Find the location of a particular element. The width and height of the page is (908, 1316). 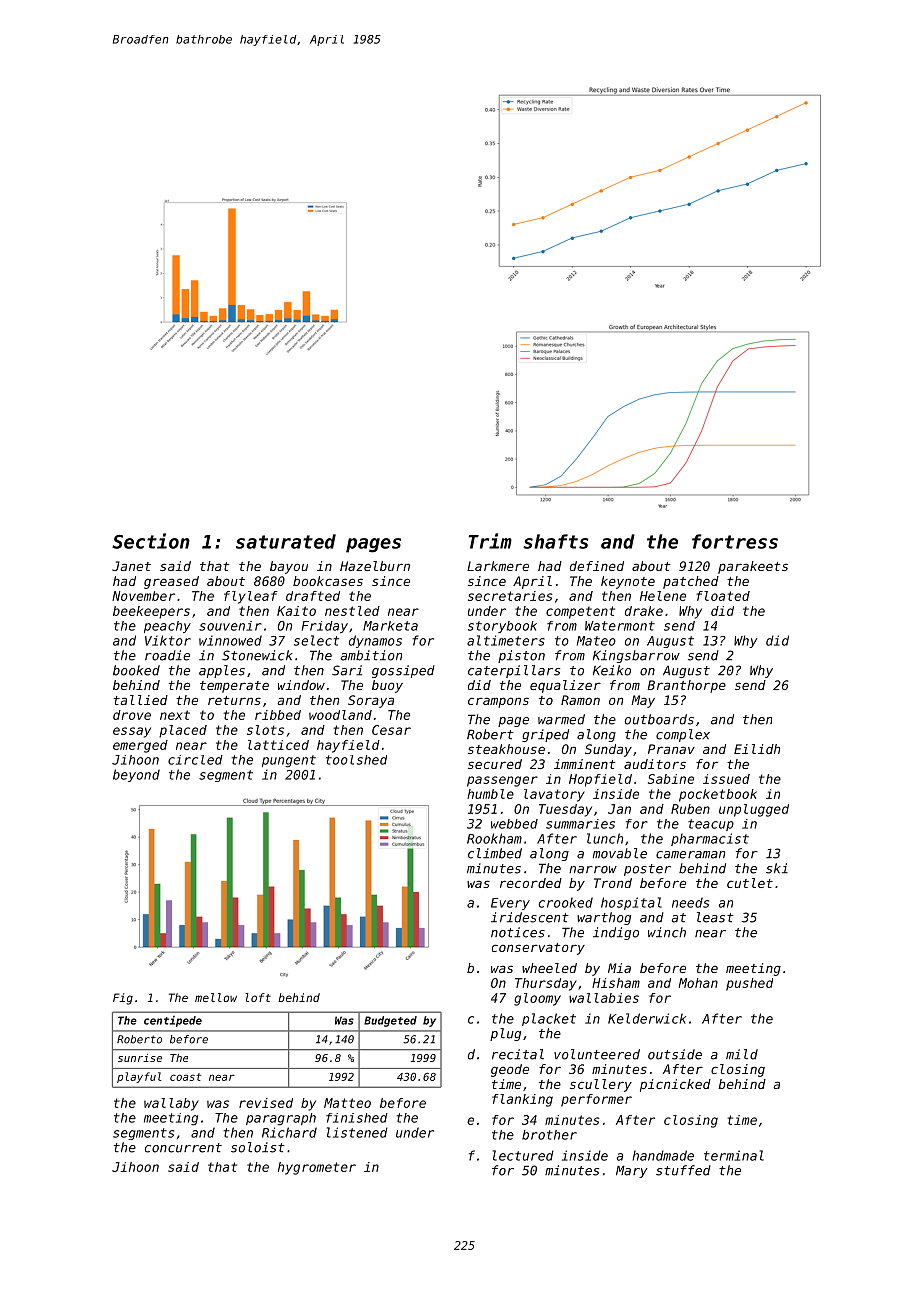

Hazelburn is located at coordinates (375, 566).
